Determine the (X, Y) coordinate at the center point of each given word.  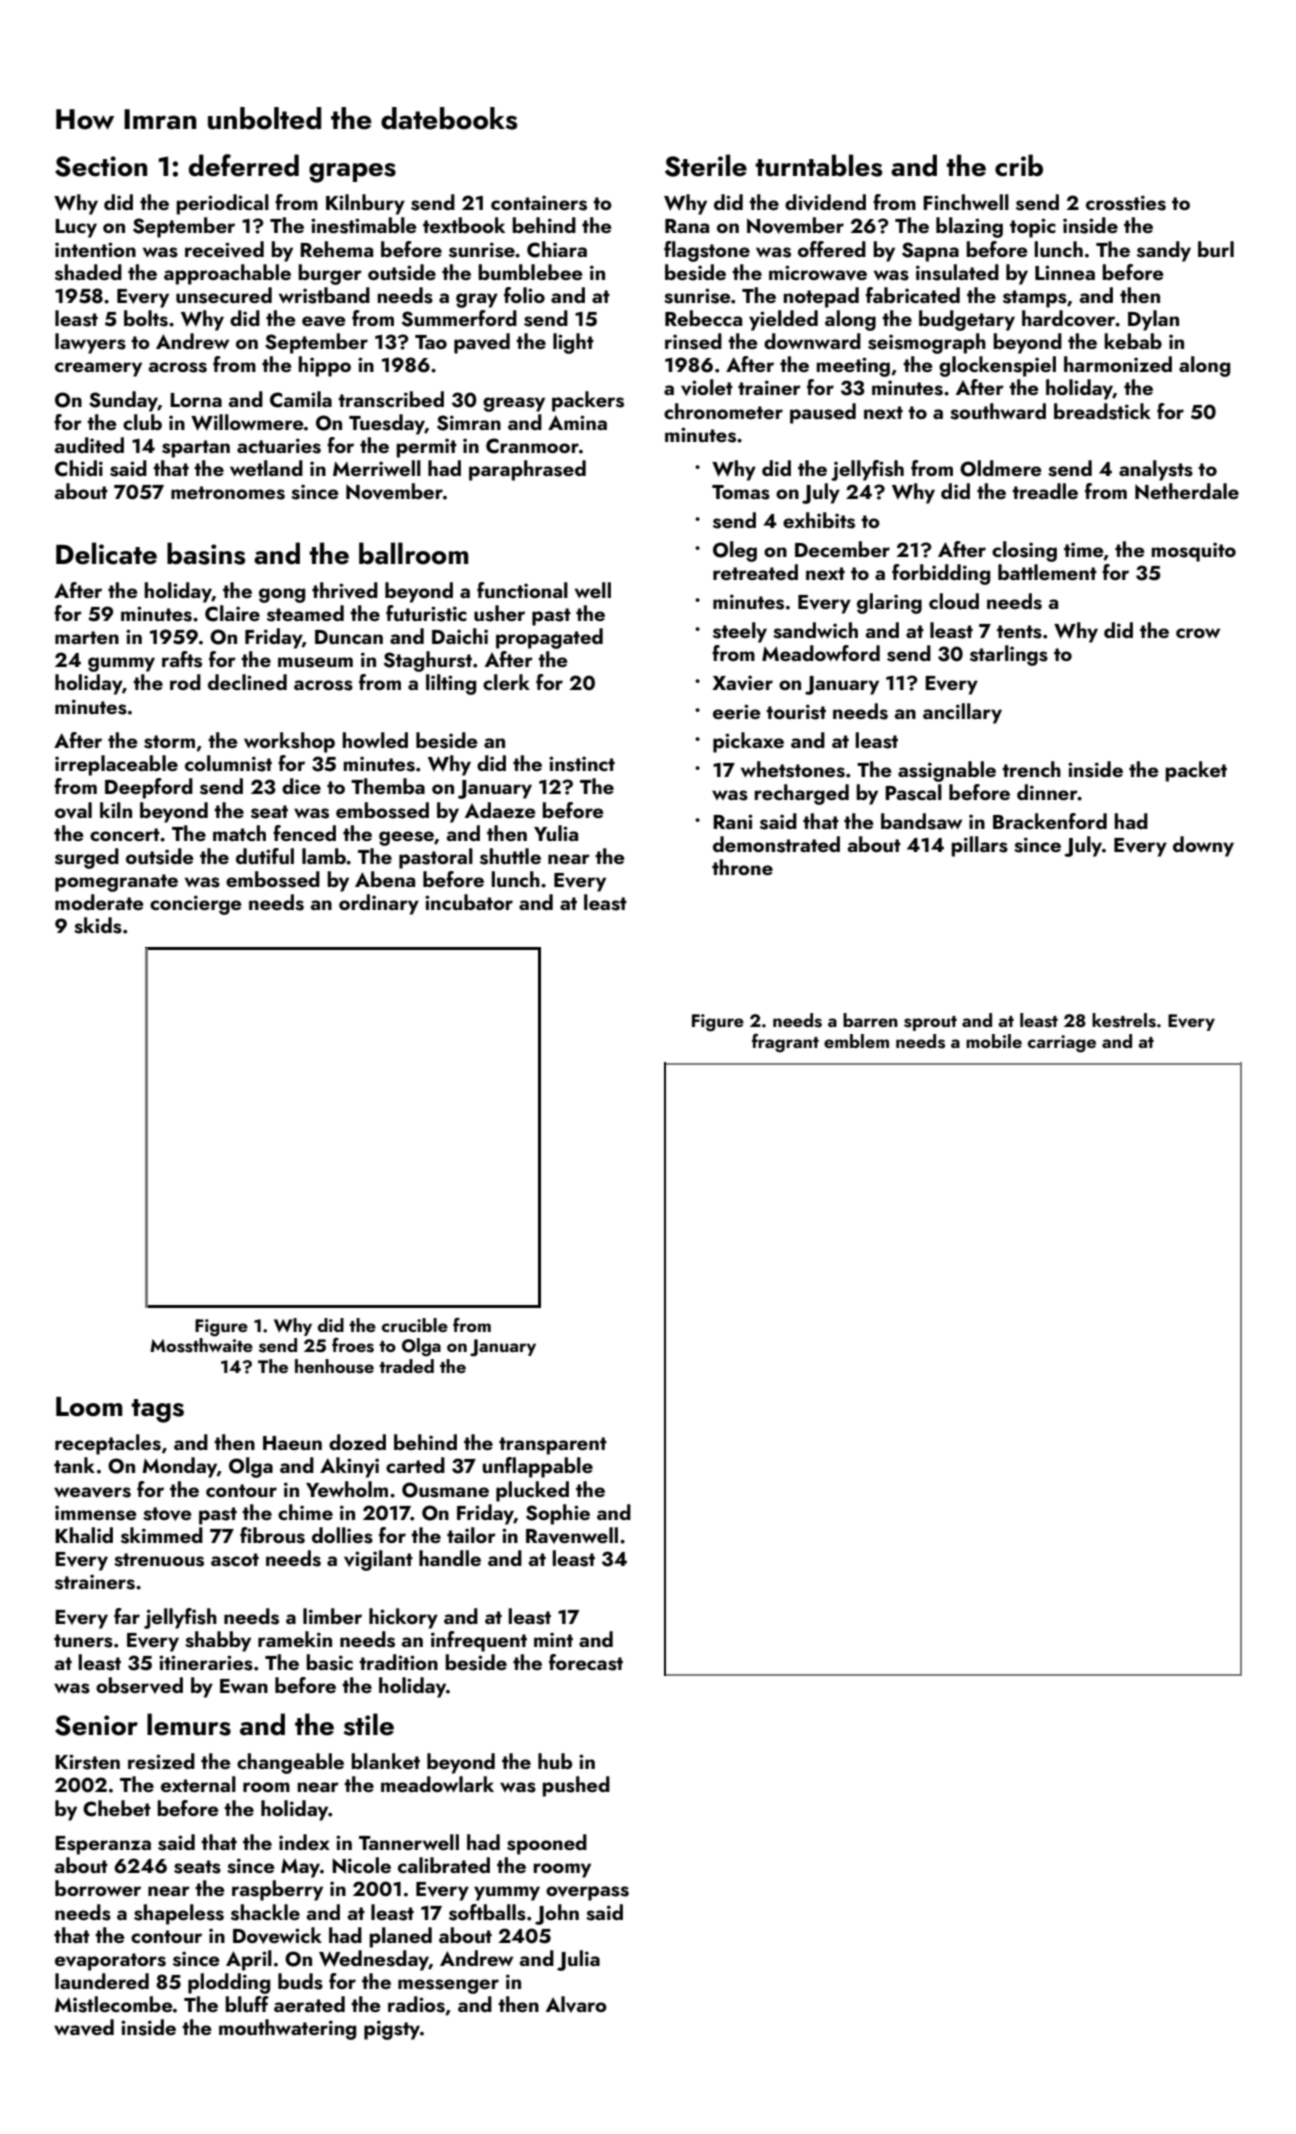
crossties (1126, 203)
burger (330, 274)
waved (84, 2027)
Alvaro (576, 2004)
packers (588, 401)
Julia (578, 1960)
